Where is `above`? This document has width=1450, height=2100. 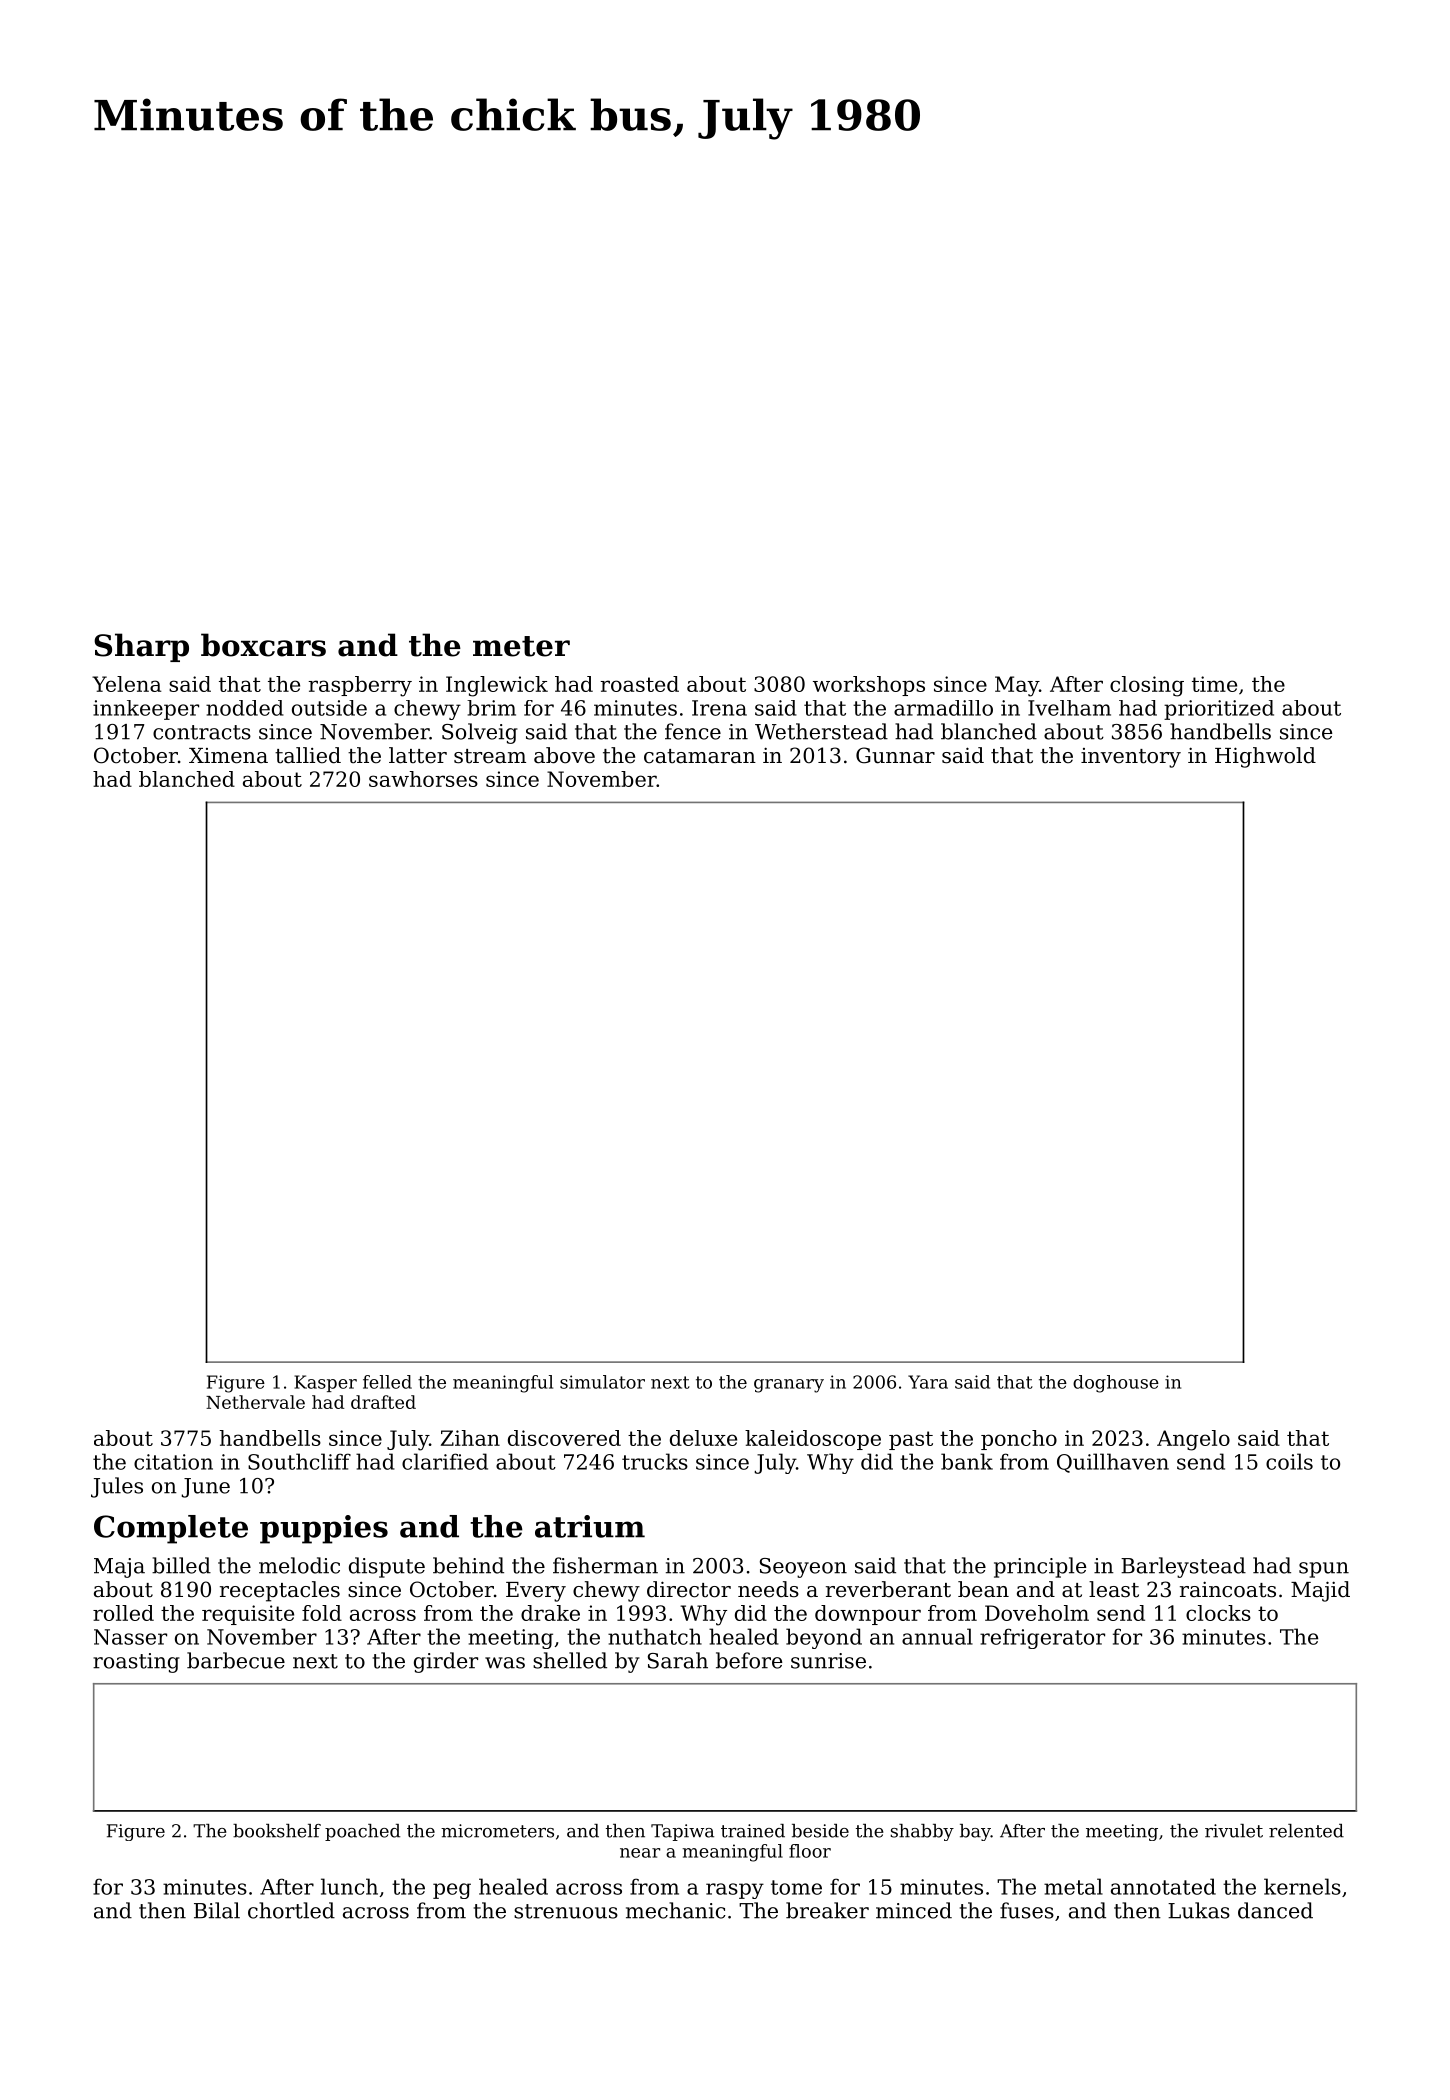
above is located at coordinates (564, 755).
